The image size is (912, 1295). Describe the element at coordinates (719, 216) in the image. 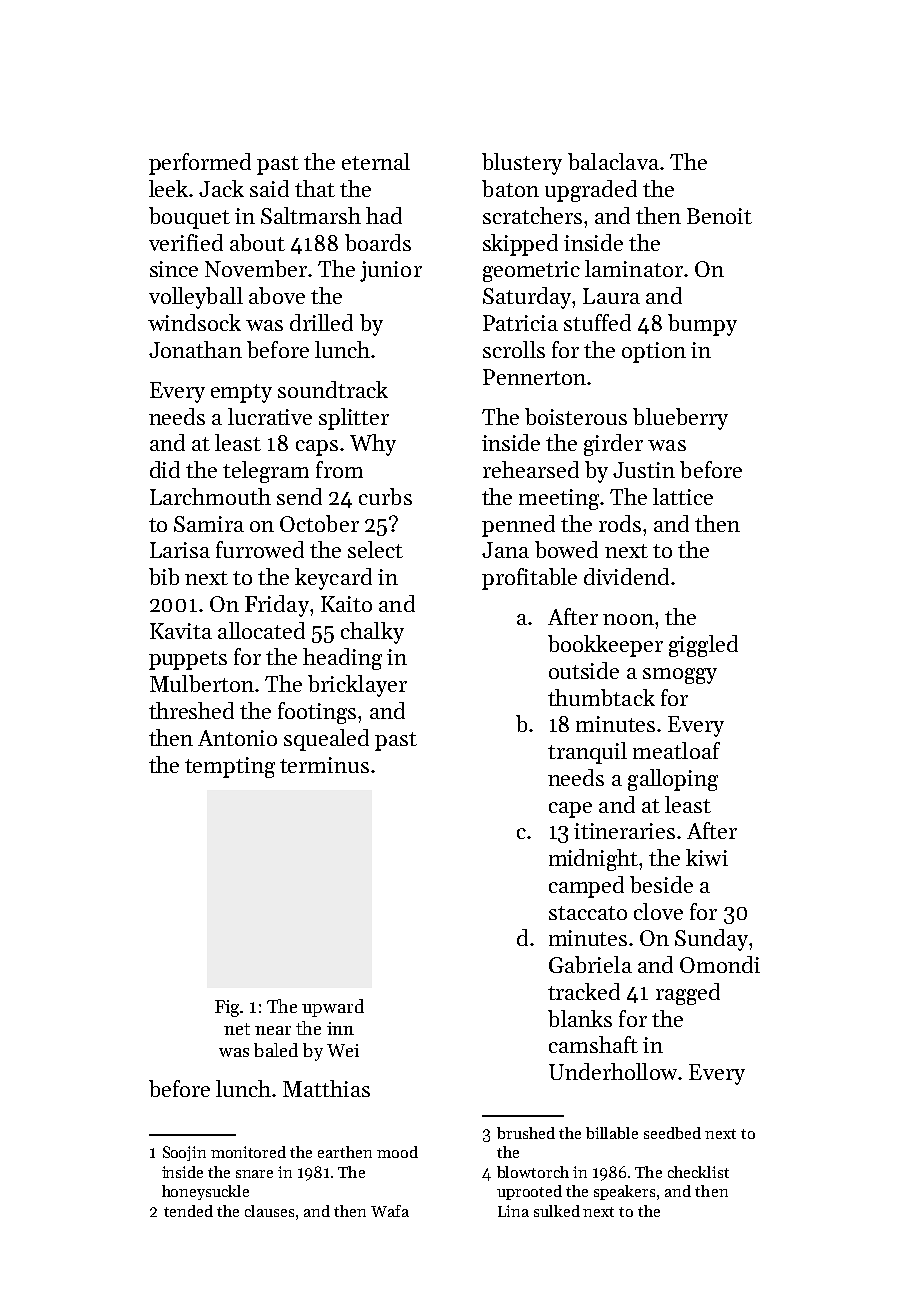

I see `Benoit` at that location.
